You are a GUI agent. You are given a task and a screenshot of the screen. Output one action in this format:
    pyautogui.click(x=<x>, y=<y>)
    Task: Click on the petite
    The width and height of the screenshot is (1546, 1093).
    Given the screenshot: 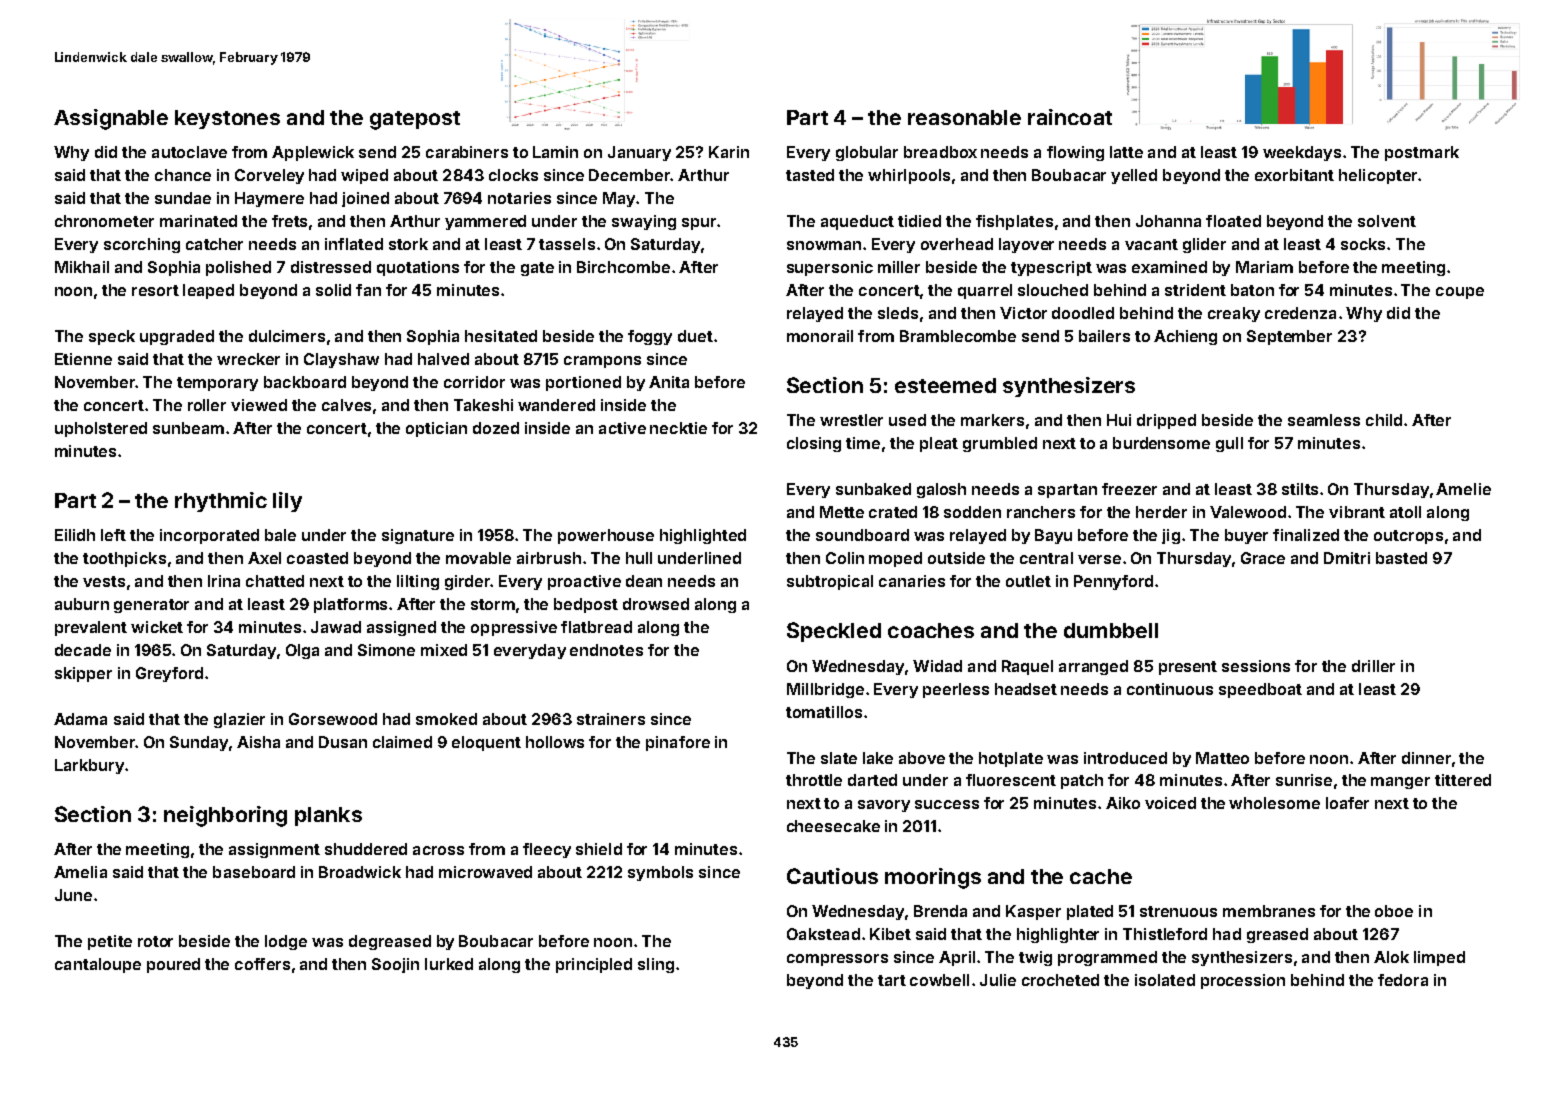 What is the action you would take?
    pyautogui.click(x=110, y=942)
